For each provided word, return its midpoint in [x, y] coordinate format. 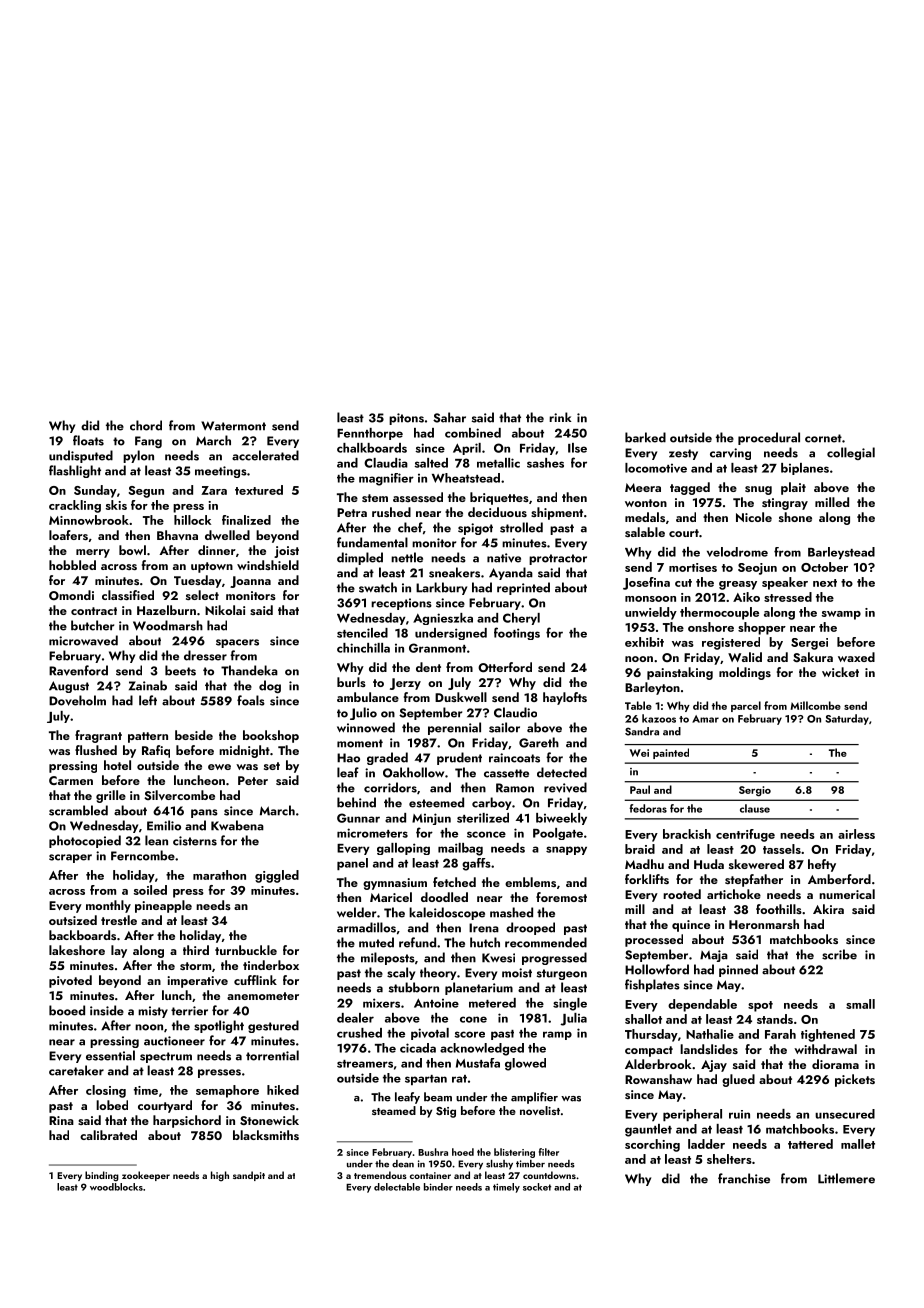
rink [560, 417]
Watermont [233, 426]
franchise [744, 1178]
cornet [823, 438]
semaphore [227, 1091]
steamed [394, 1110]
